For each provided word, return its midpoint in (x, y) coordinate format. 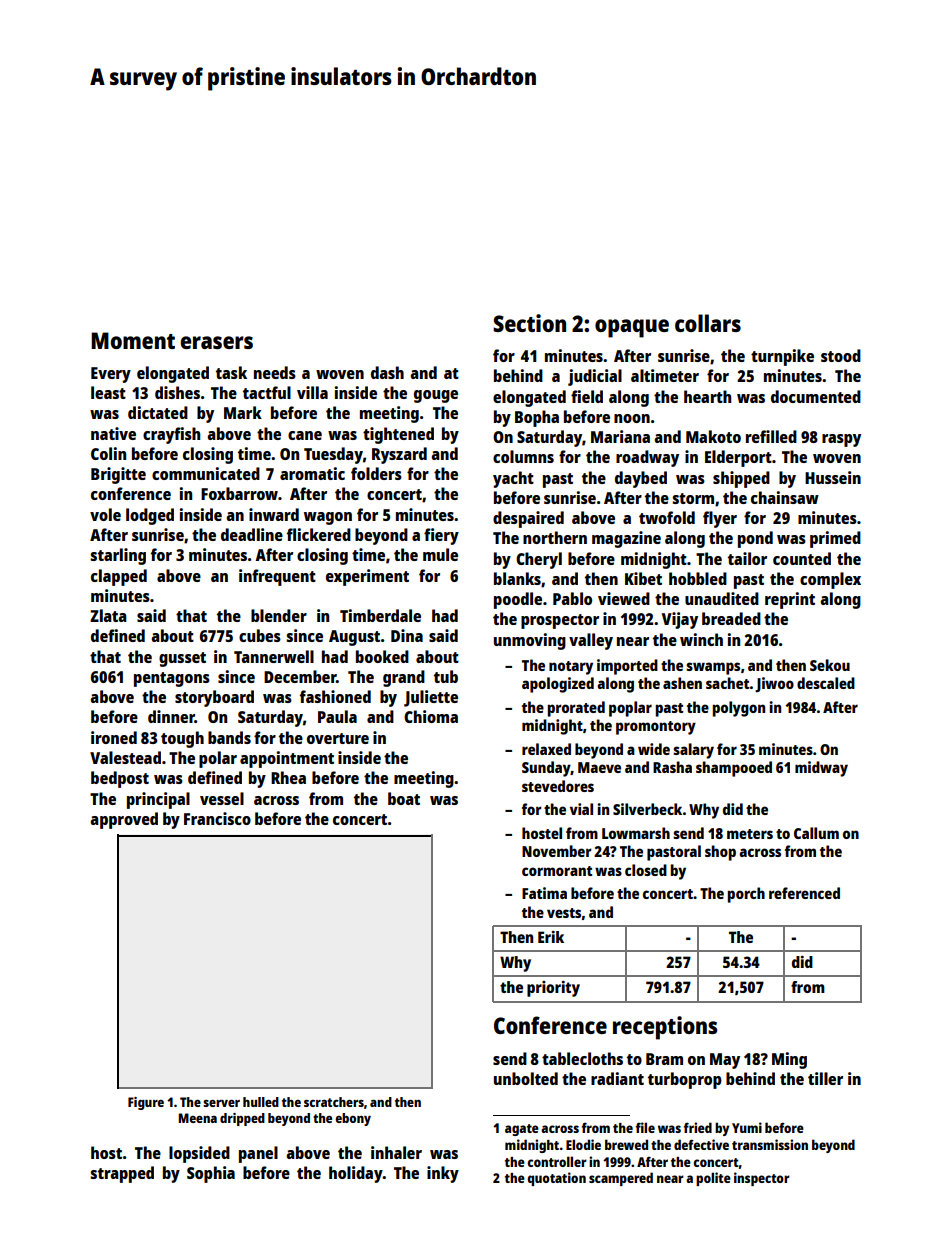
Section (529, 323)
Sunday (546, 769)
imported (627, 667)
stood (841, 355)
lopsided (199, 1154)
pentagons (172, 679)
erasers (216, 342)
